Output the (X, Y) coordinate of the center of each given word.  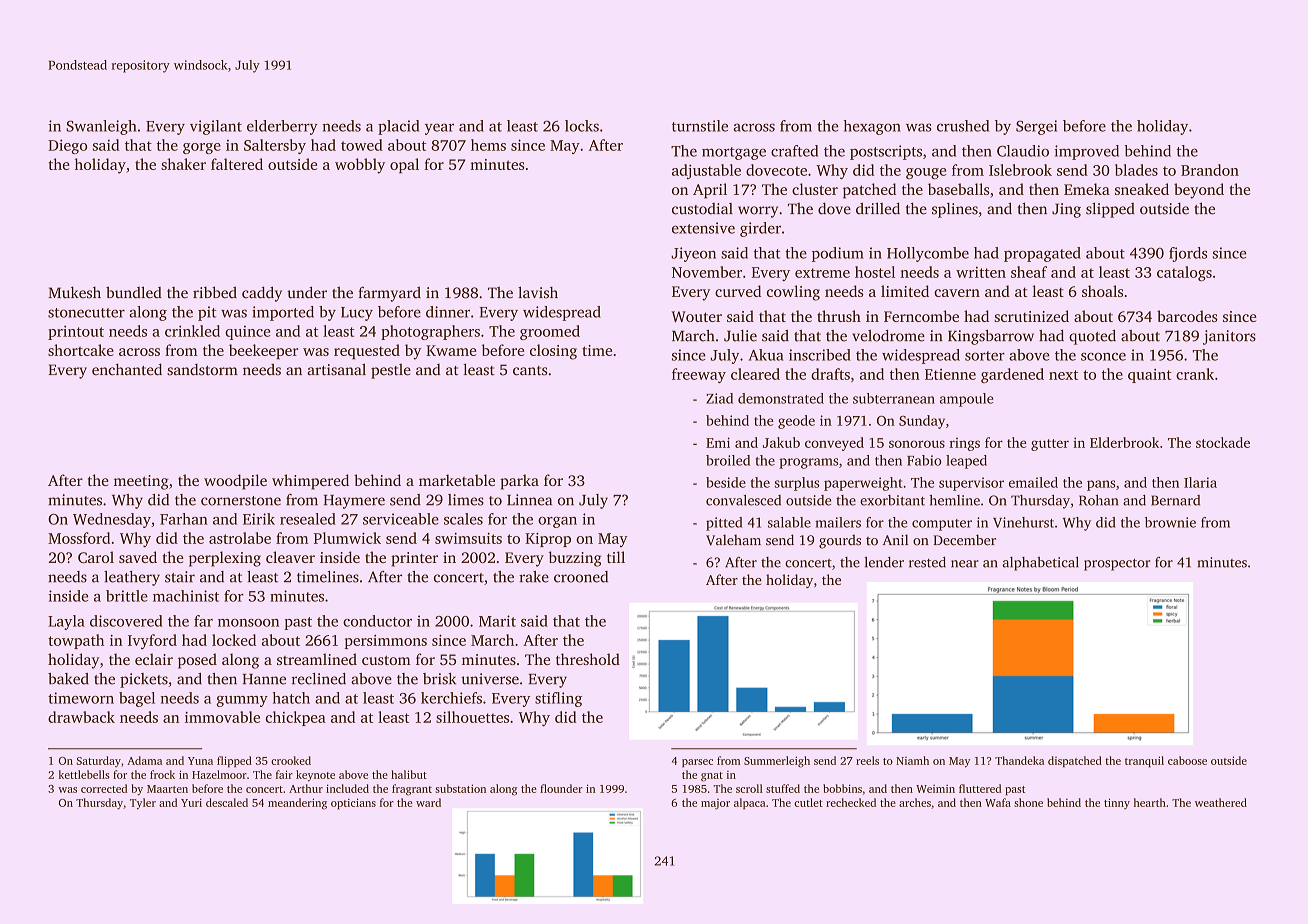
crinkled (192, 331)
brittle (127, 596)
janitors (1229, 337)
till (616, 557)
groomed (550, 332)
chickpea (296, 718)
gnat (712, 777)
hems (488, 145)
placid (398, 127)
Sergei (1036, 127)
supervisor (971, 484)
